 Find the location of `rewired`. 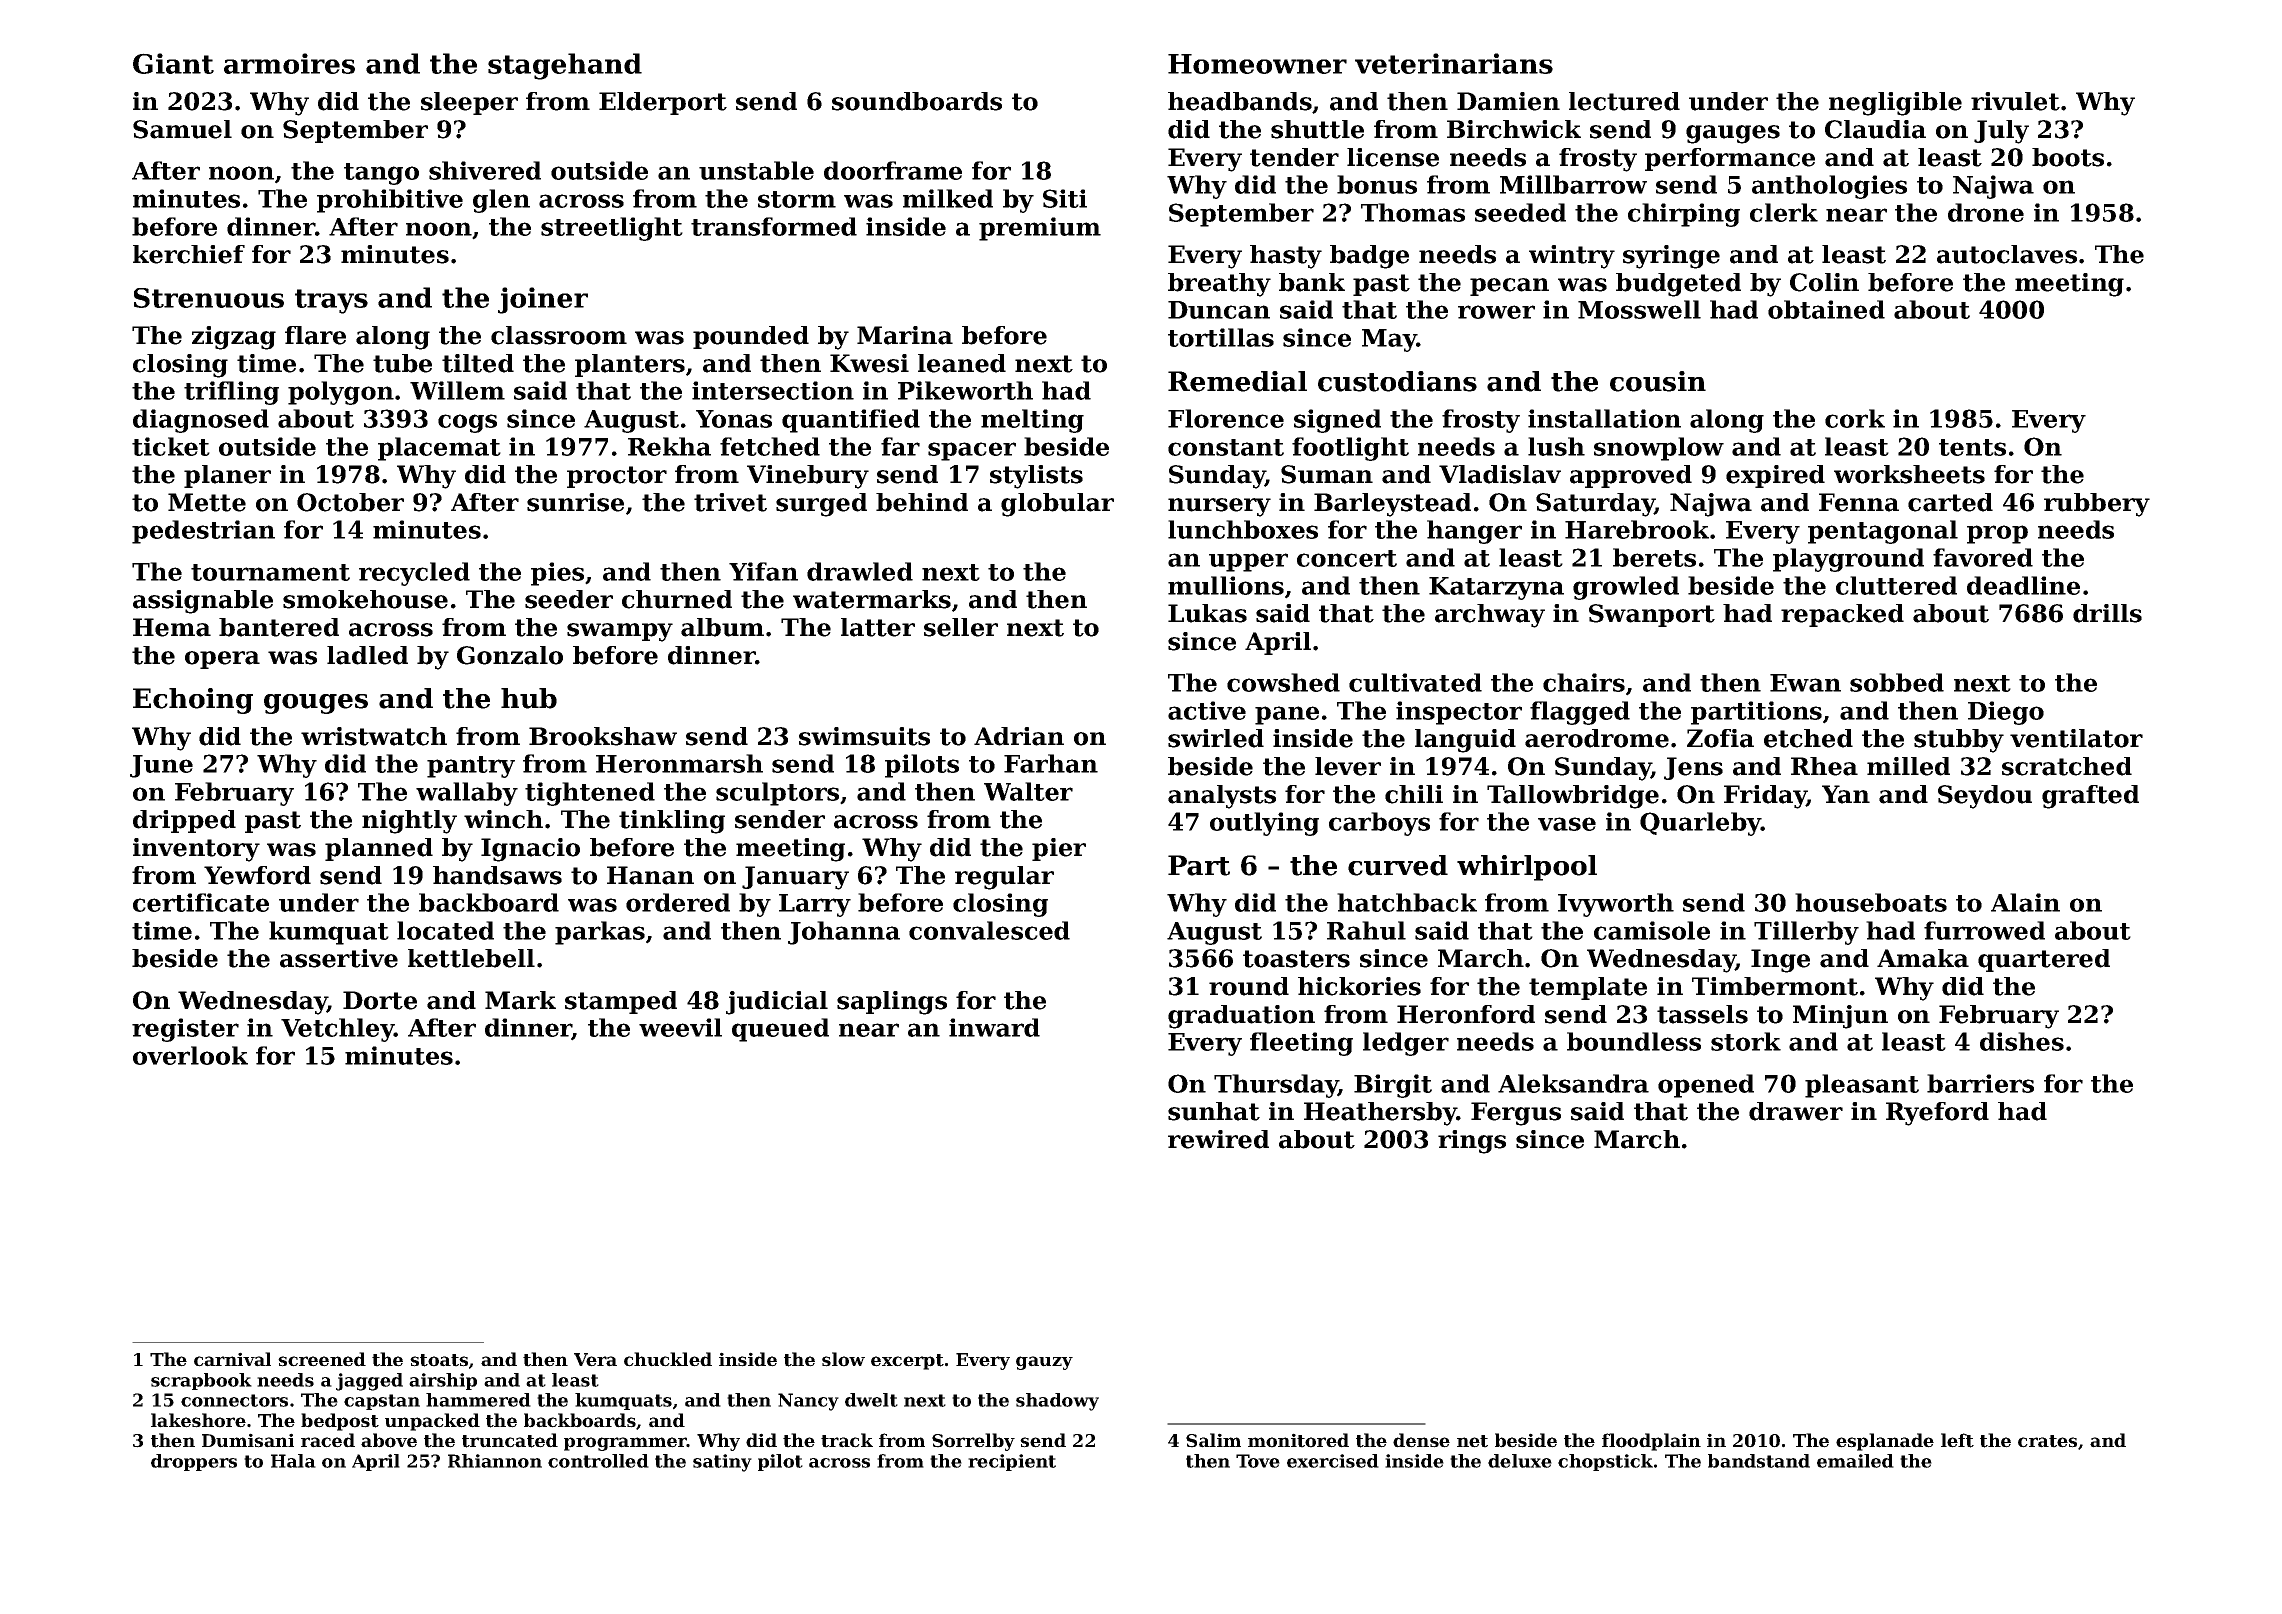

rewired is located at coordinates (1218, 1139).
